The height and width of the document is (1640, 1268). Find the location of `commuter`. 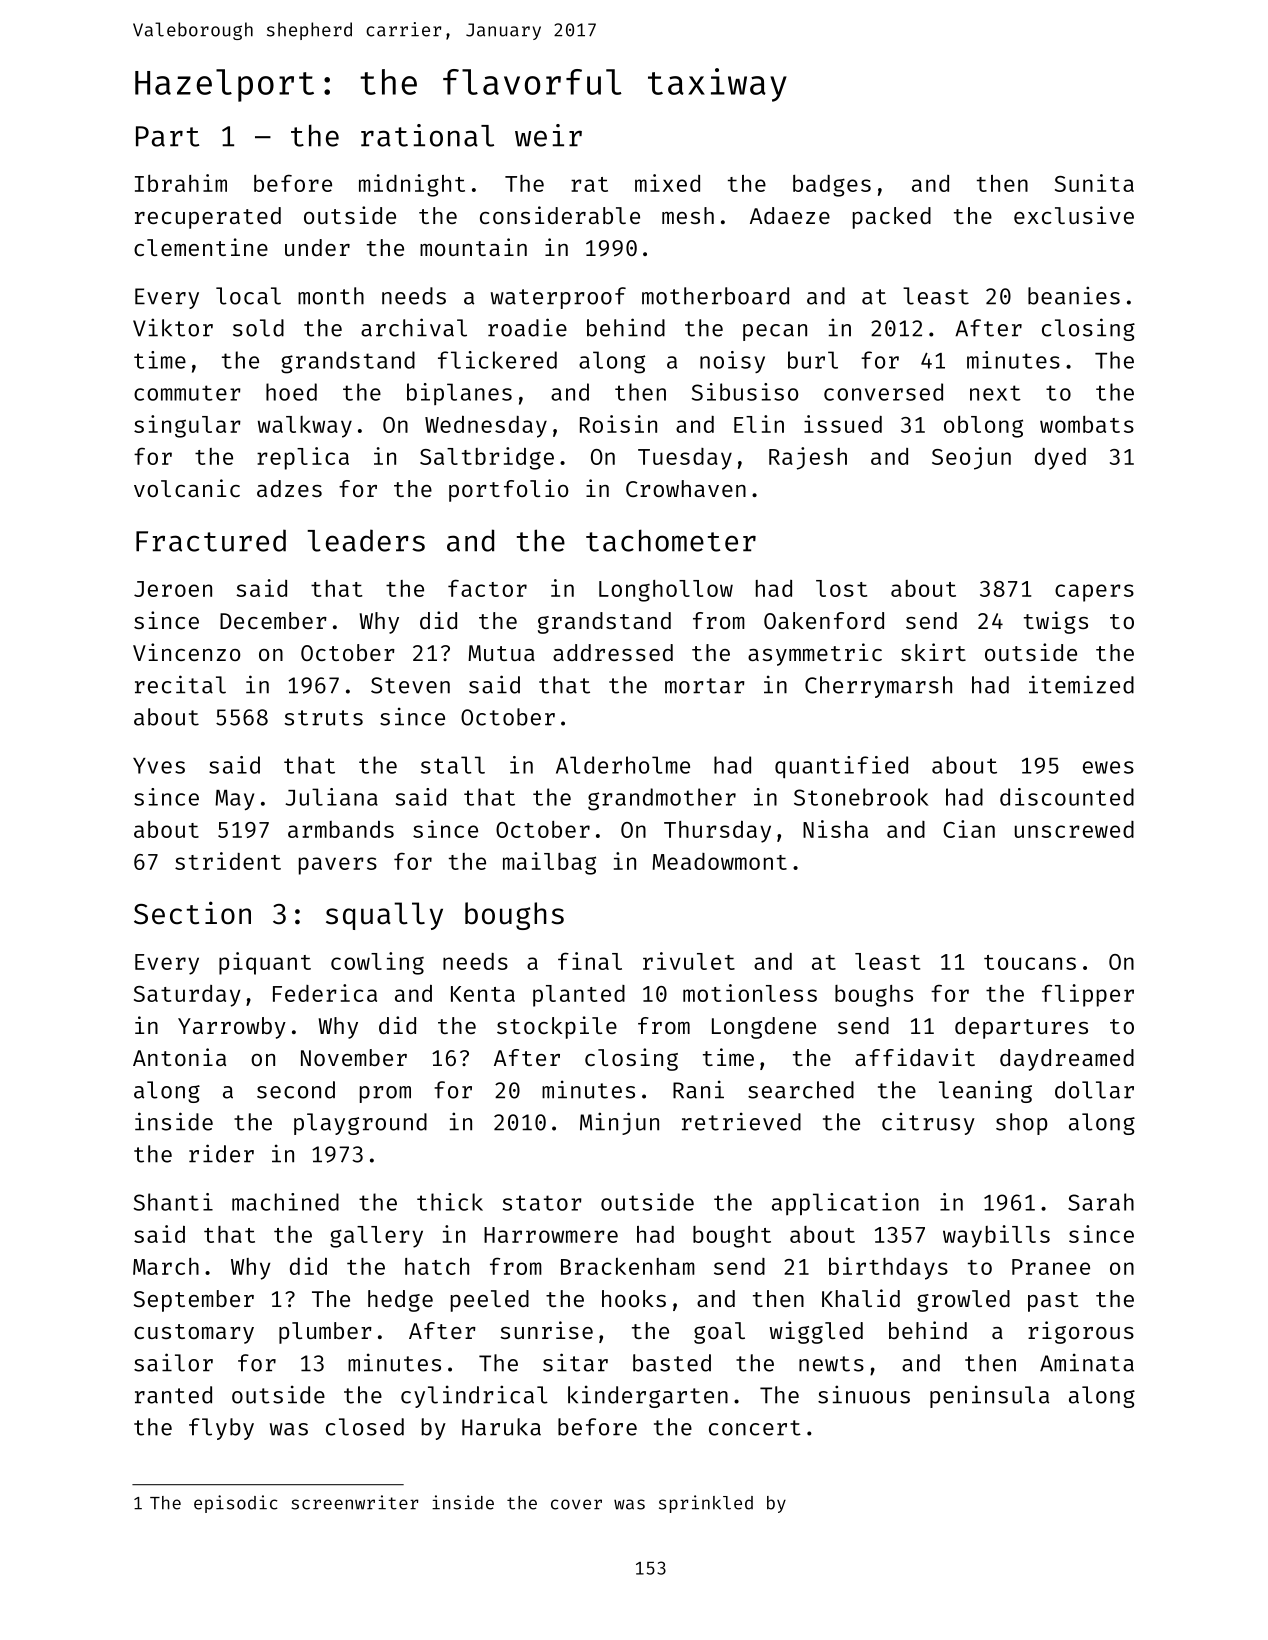

commuter is located at coordinates (187, 393).
